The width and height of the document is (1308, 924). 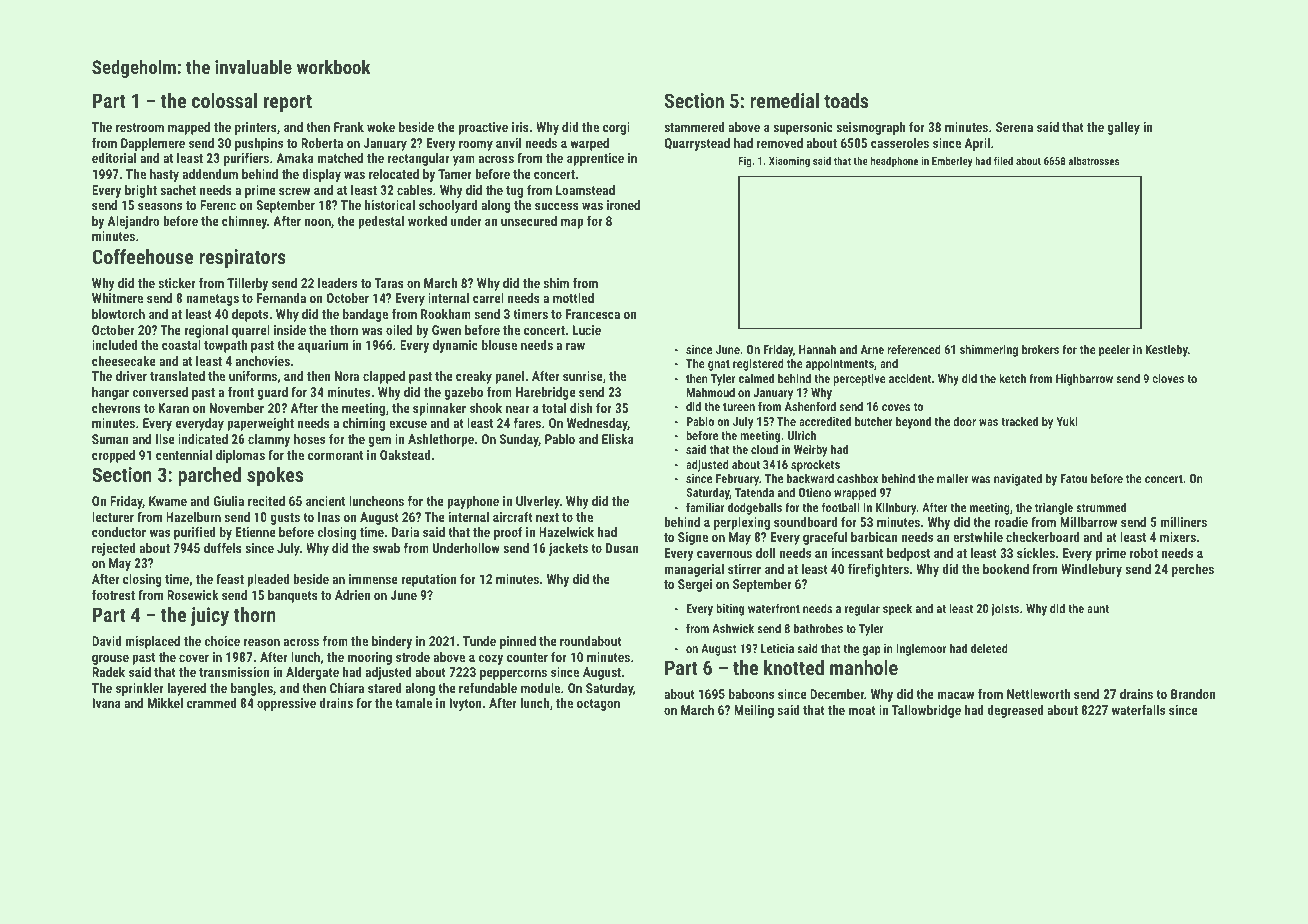 What do you see at coordinates (429, 580) in the document?
I see `reputation` at bounding box center [429, 580].
